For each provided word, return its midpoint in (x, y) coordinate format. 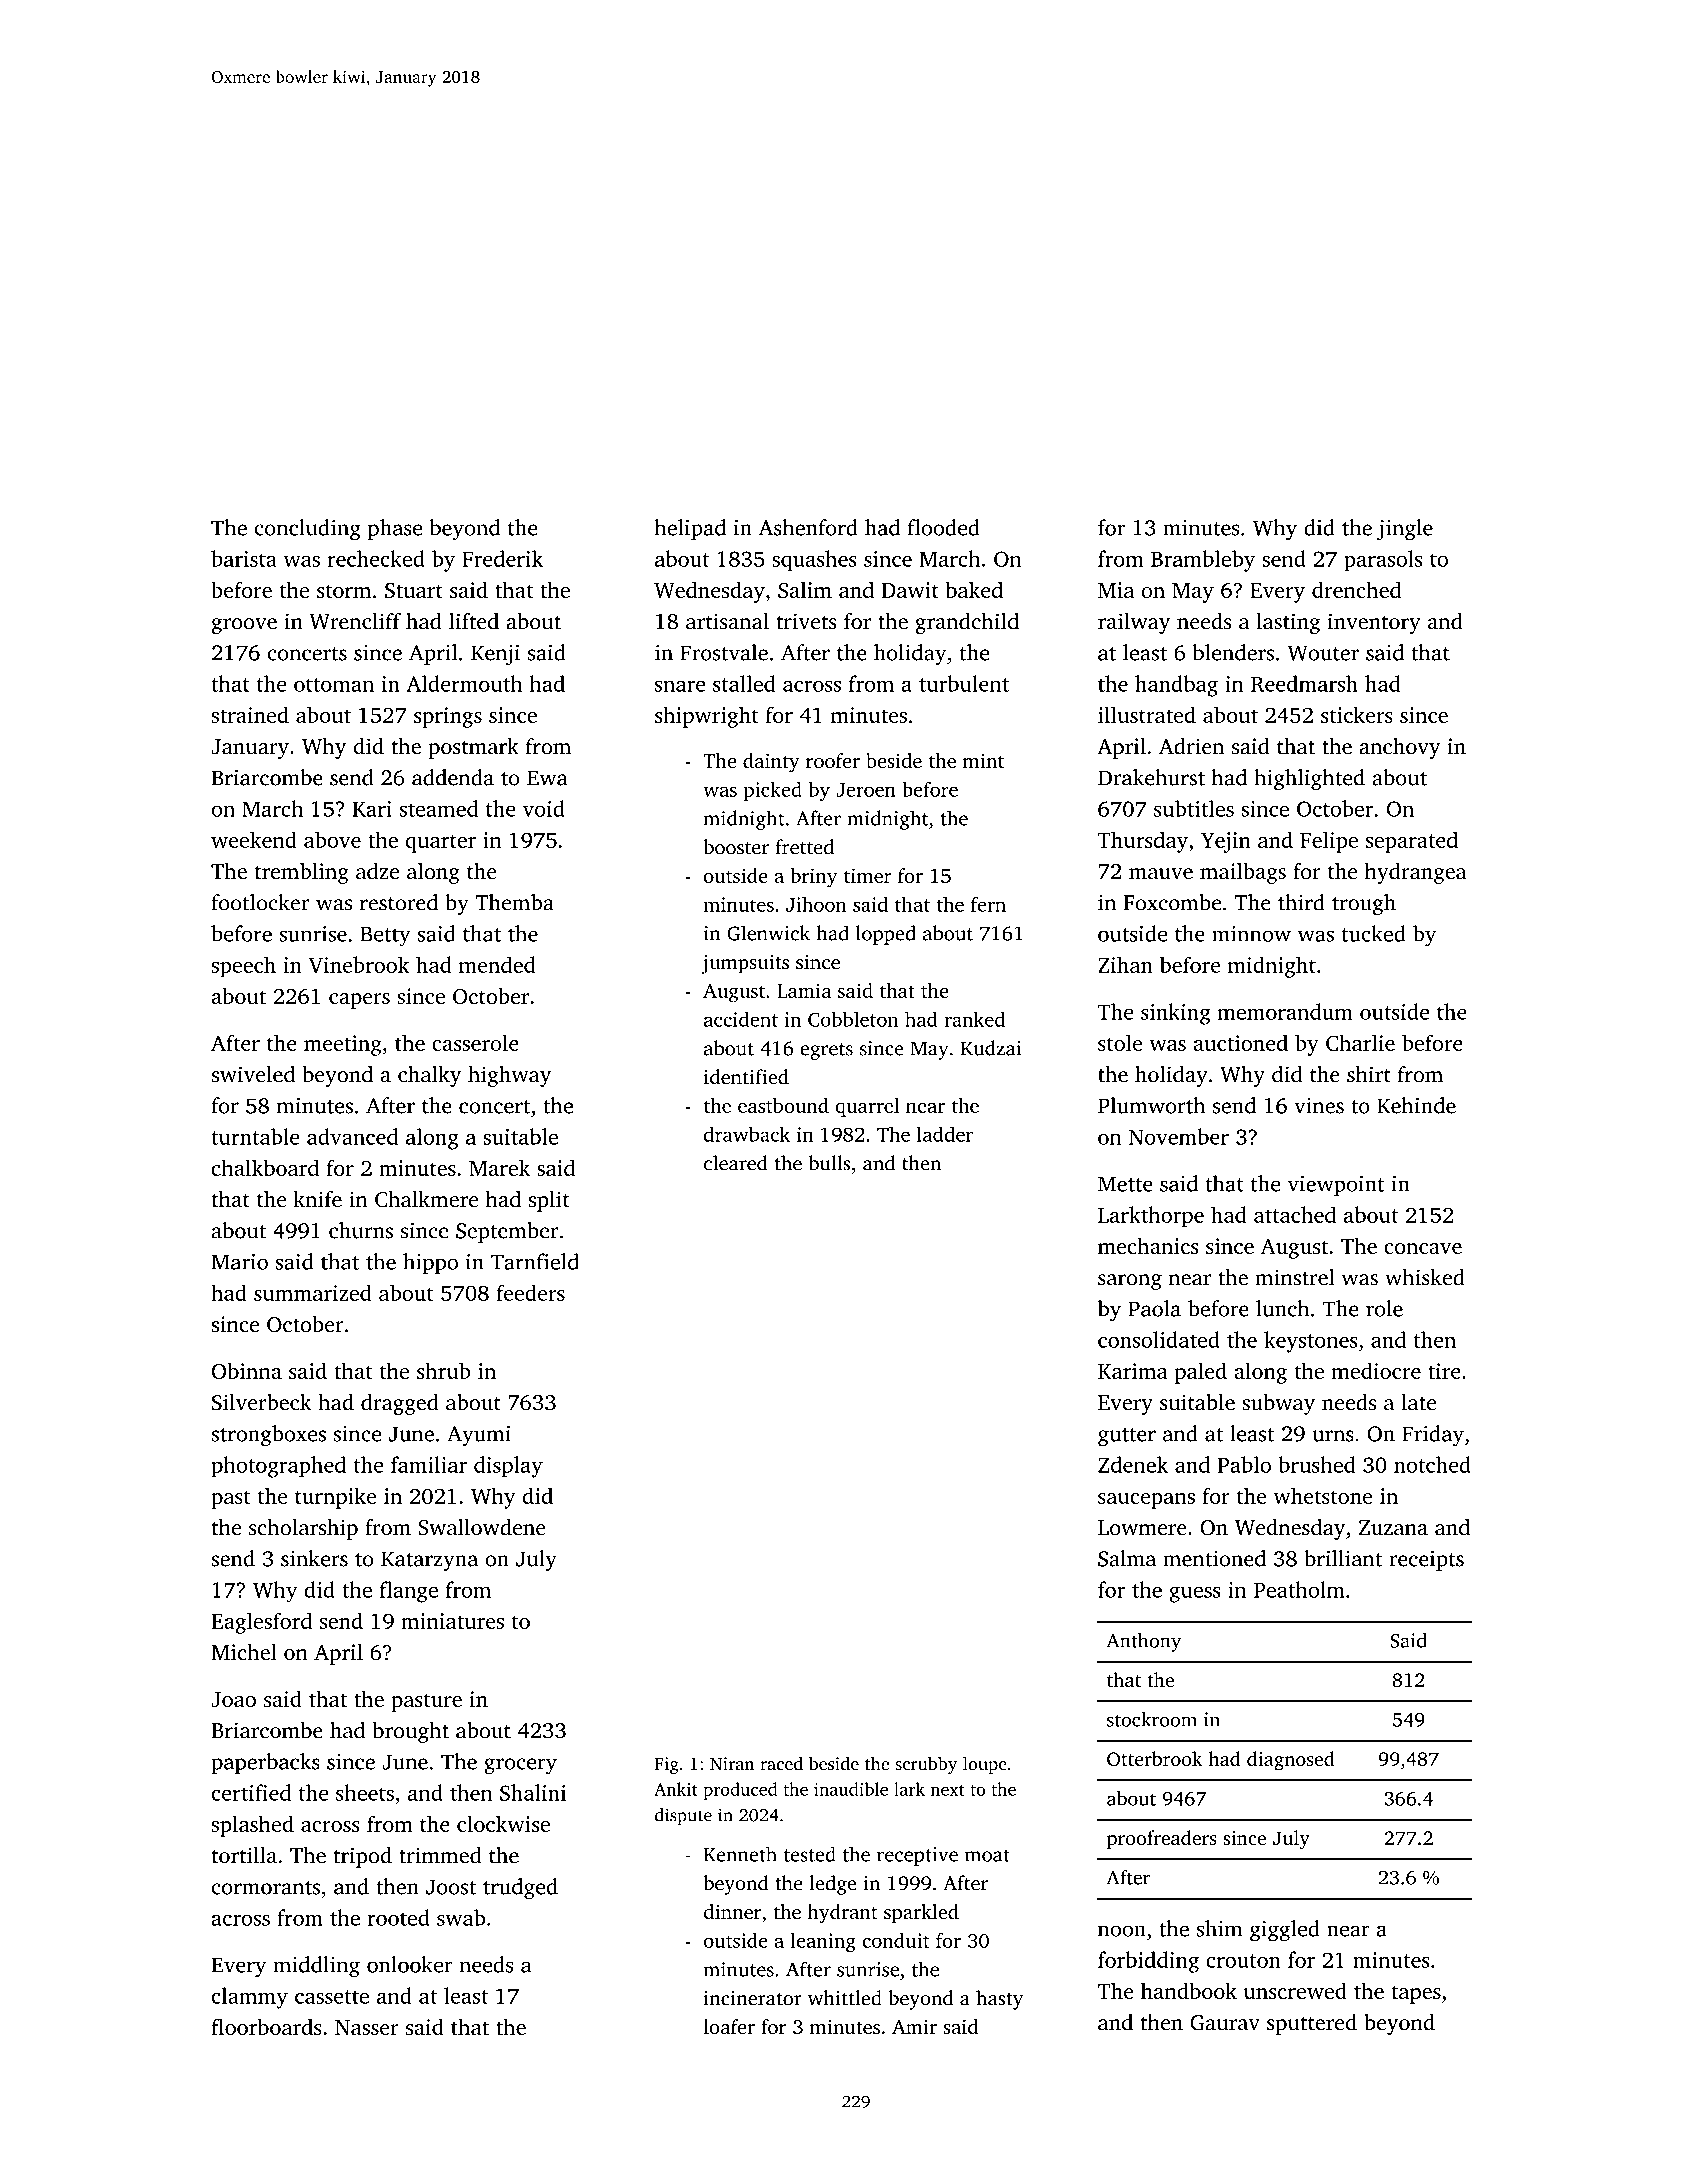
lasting (1288, 623)
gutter (1127, 1437)
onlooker (410, 1964)
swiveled (253, 1074)
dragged (400, 1404)
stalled (744, 683)
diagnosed (1291, 1761)
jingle (1405, 530)
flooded (944, 527)
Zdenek (1133, 1464)
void (544, 808)
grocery (520, 1766)
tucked (1373, 933)
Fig (667, 1765)
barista (244, 558)
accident (741, 1019)
